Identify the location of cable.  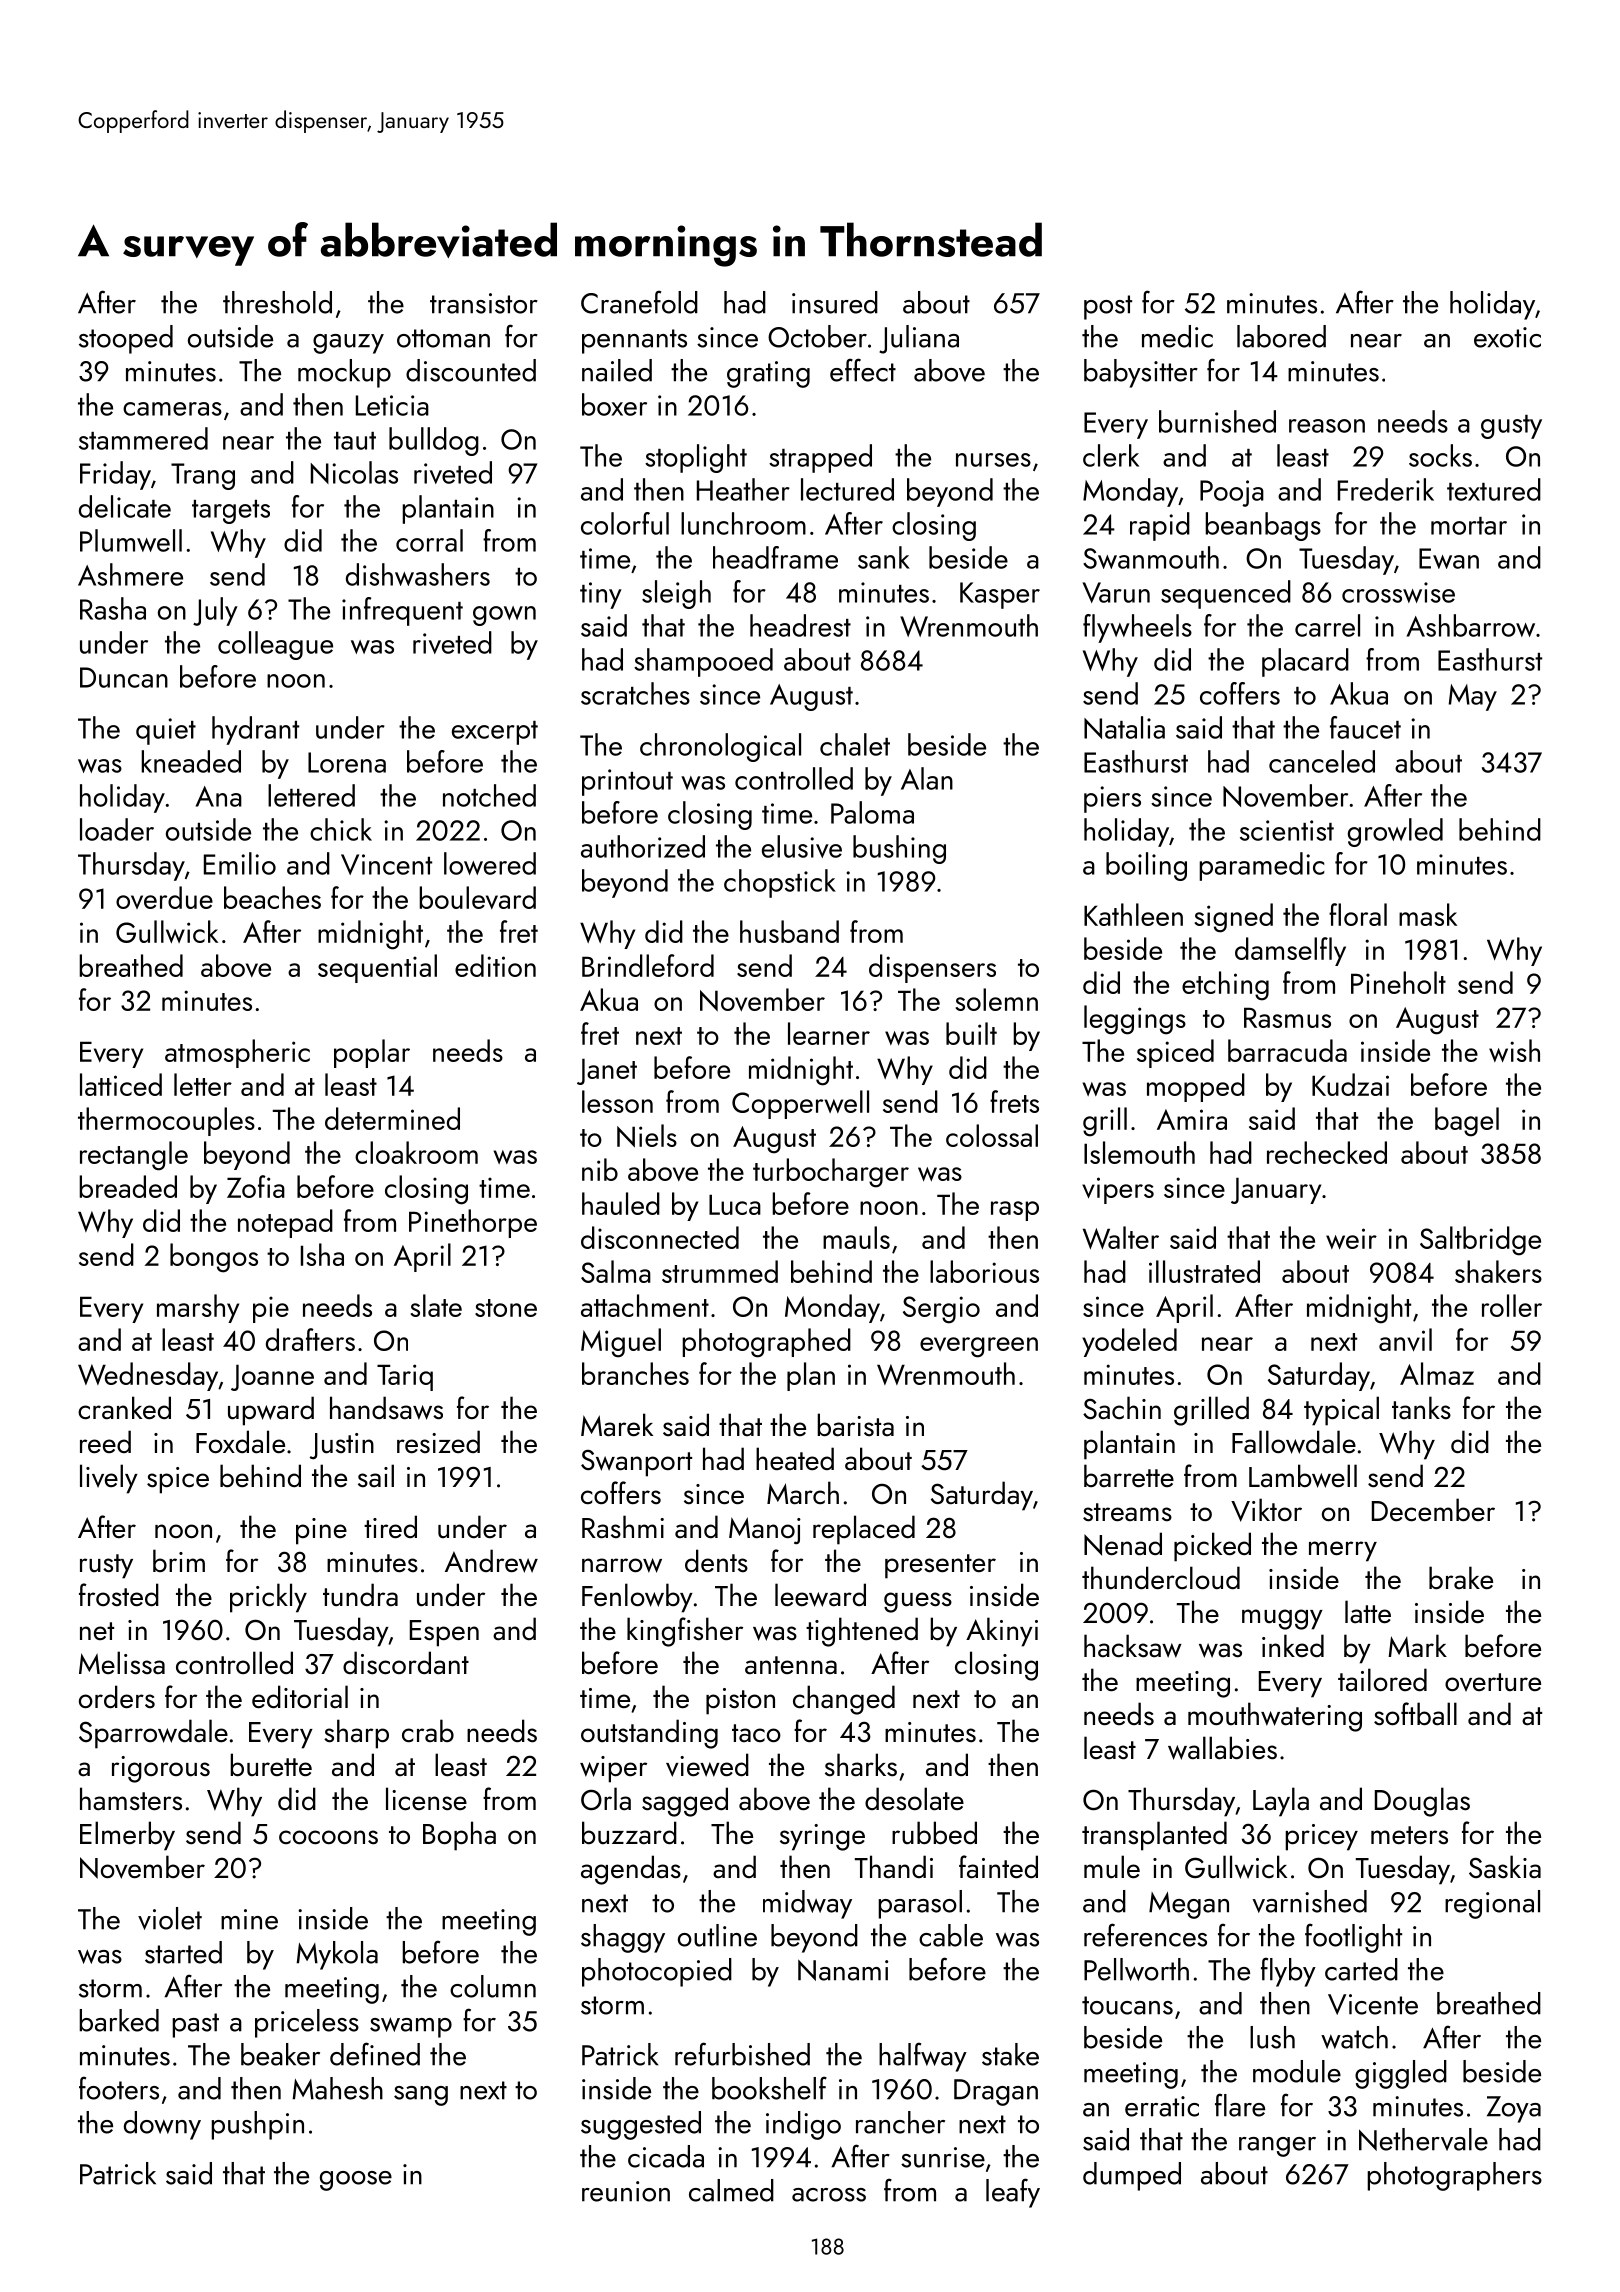
(951, 1935).
